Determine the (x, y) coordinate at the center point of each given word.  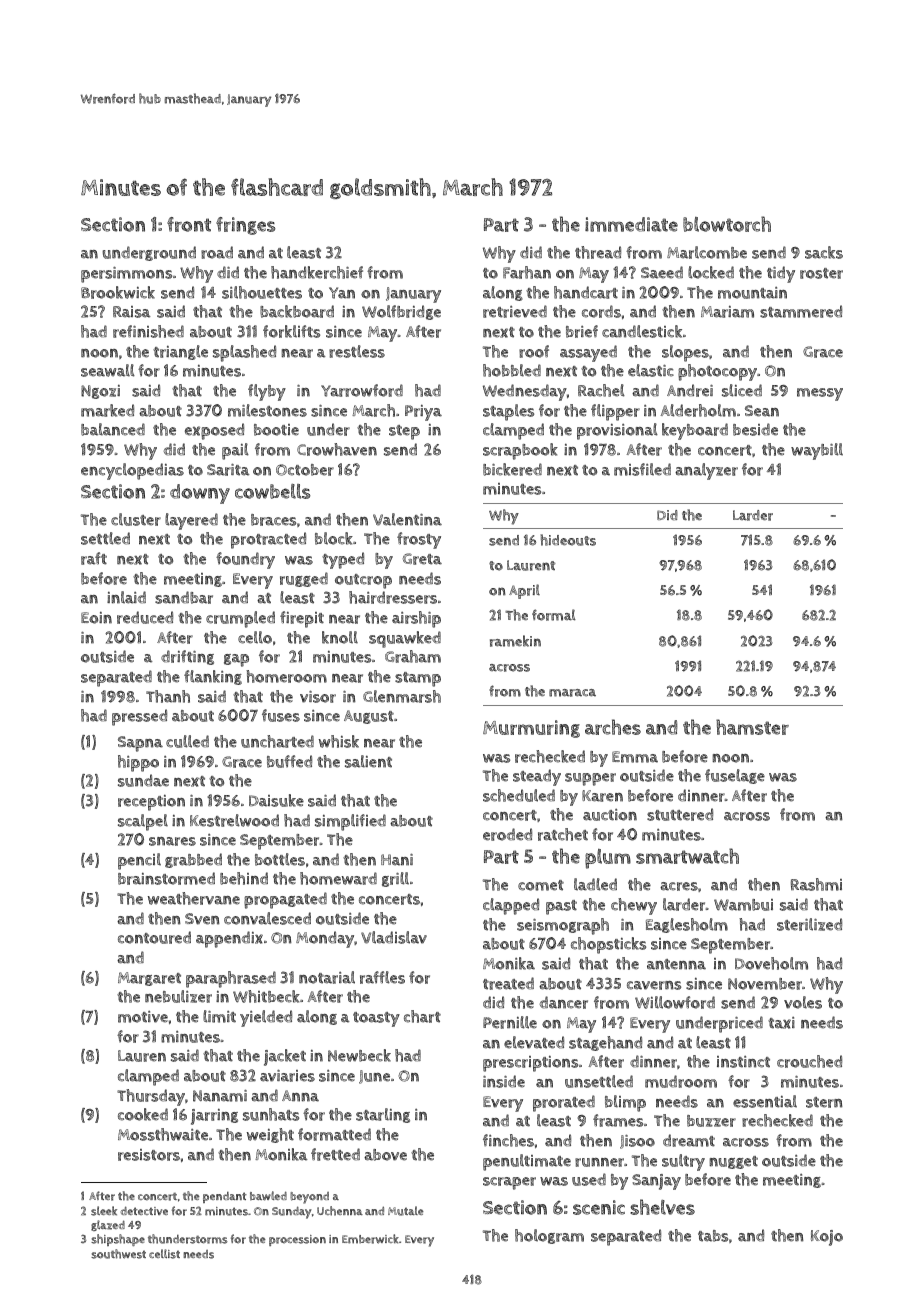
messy (820, 394)
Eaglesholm (687, 925)
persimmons (126, 275)
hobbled (512, 370)
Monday (325, 939)
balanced (113, 429)
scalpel (143, 822)
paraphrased (231, 979)
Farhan (527, 272)
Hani (397, 860)
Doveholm (771, 963)
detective (144, 1210)
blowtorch (727, 224)
